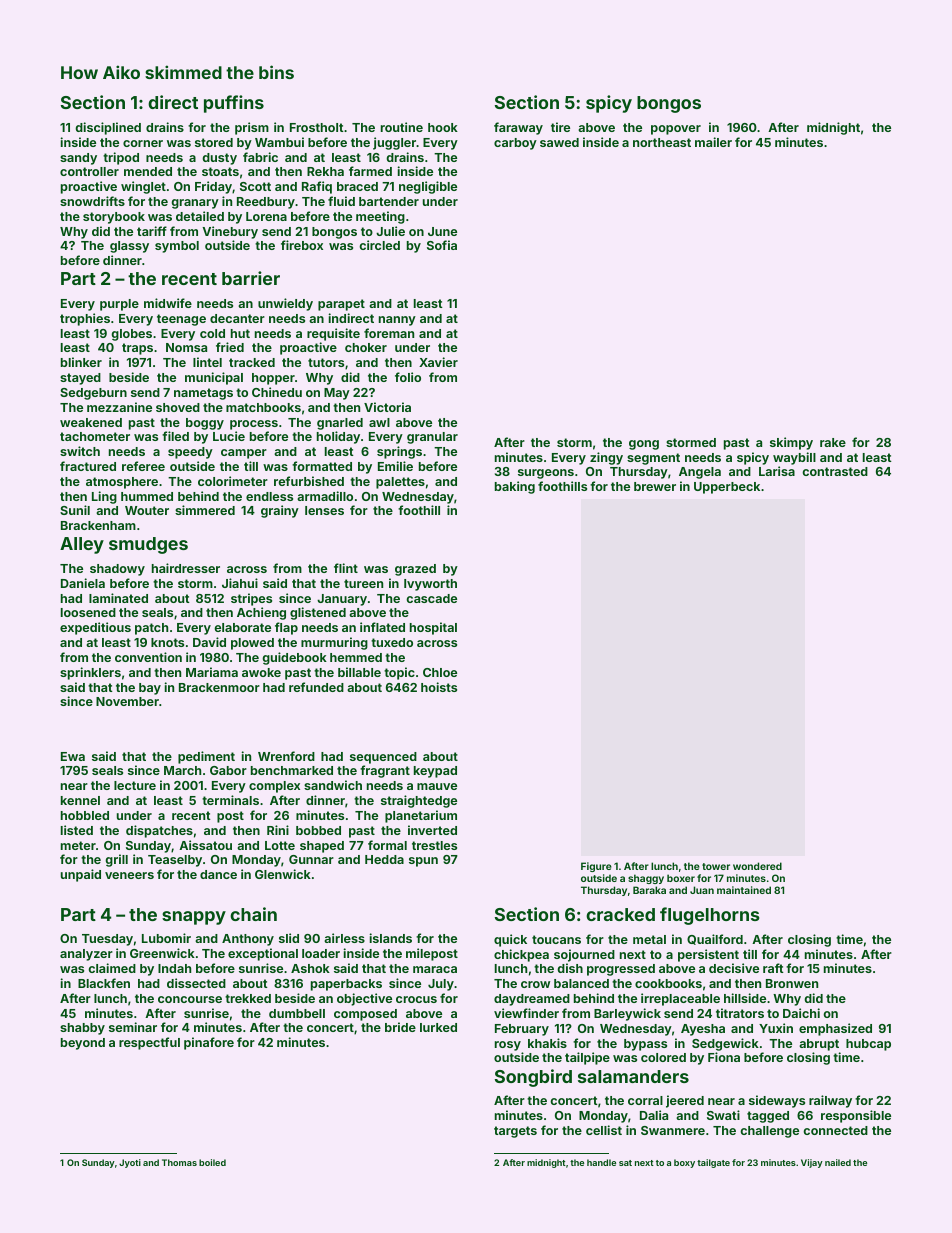 Image resolution: width=952 pixels, height=1233 pixels. I want to click on parapet, so click(341, 305).
